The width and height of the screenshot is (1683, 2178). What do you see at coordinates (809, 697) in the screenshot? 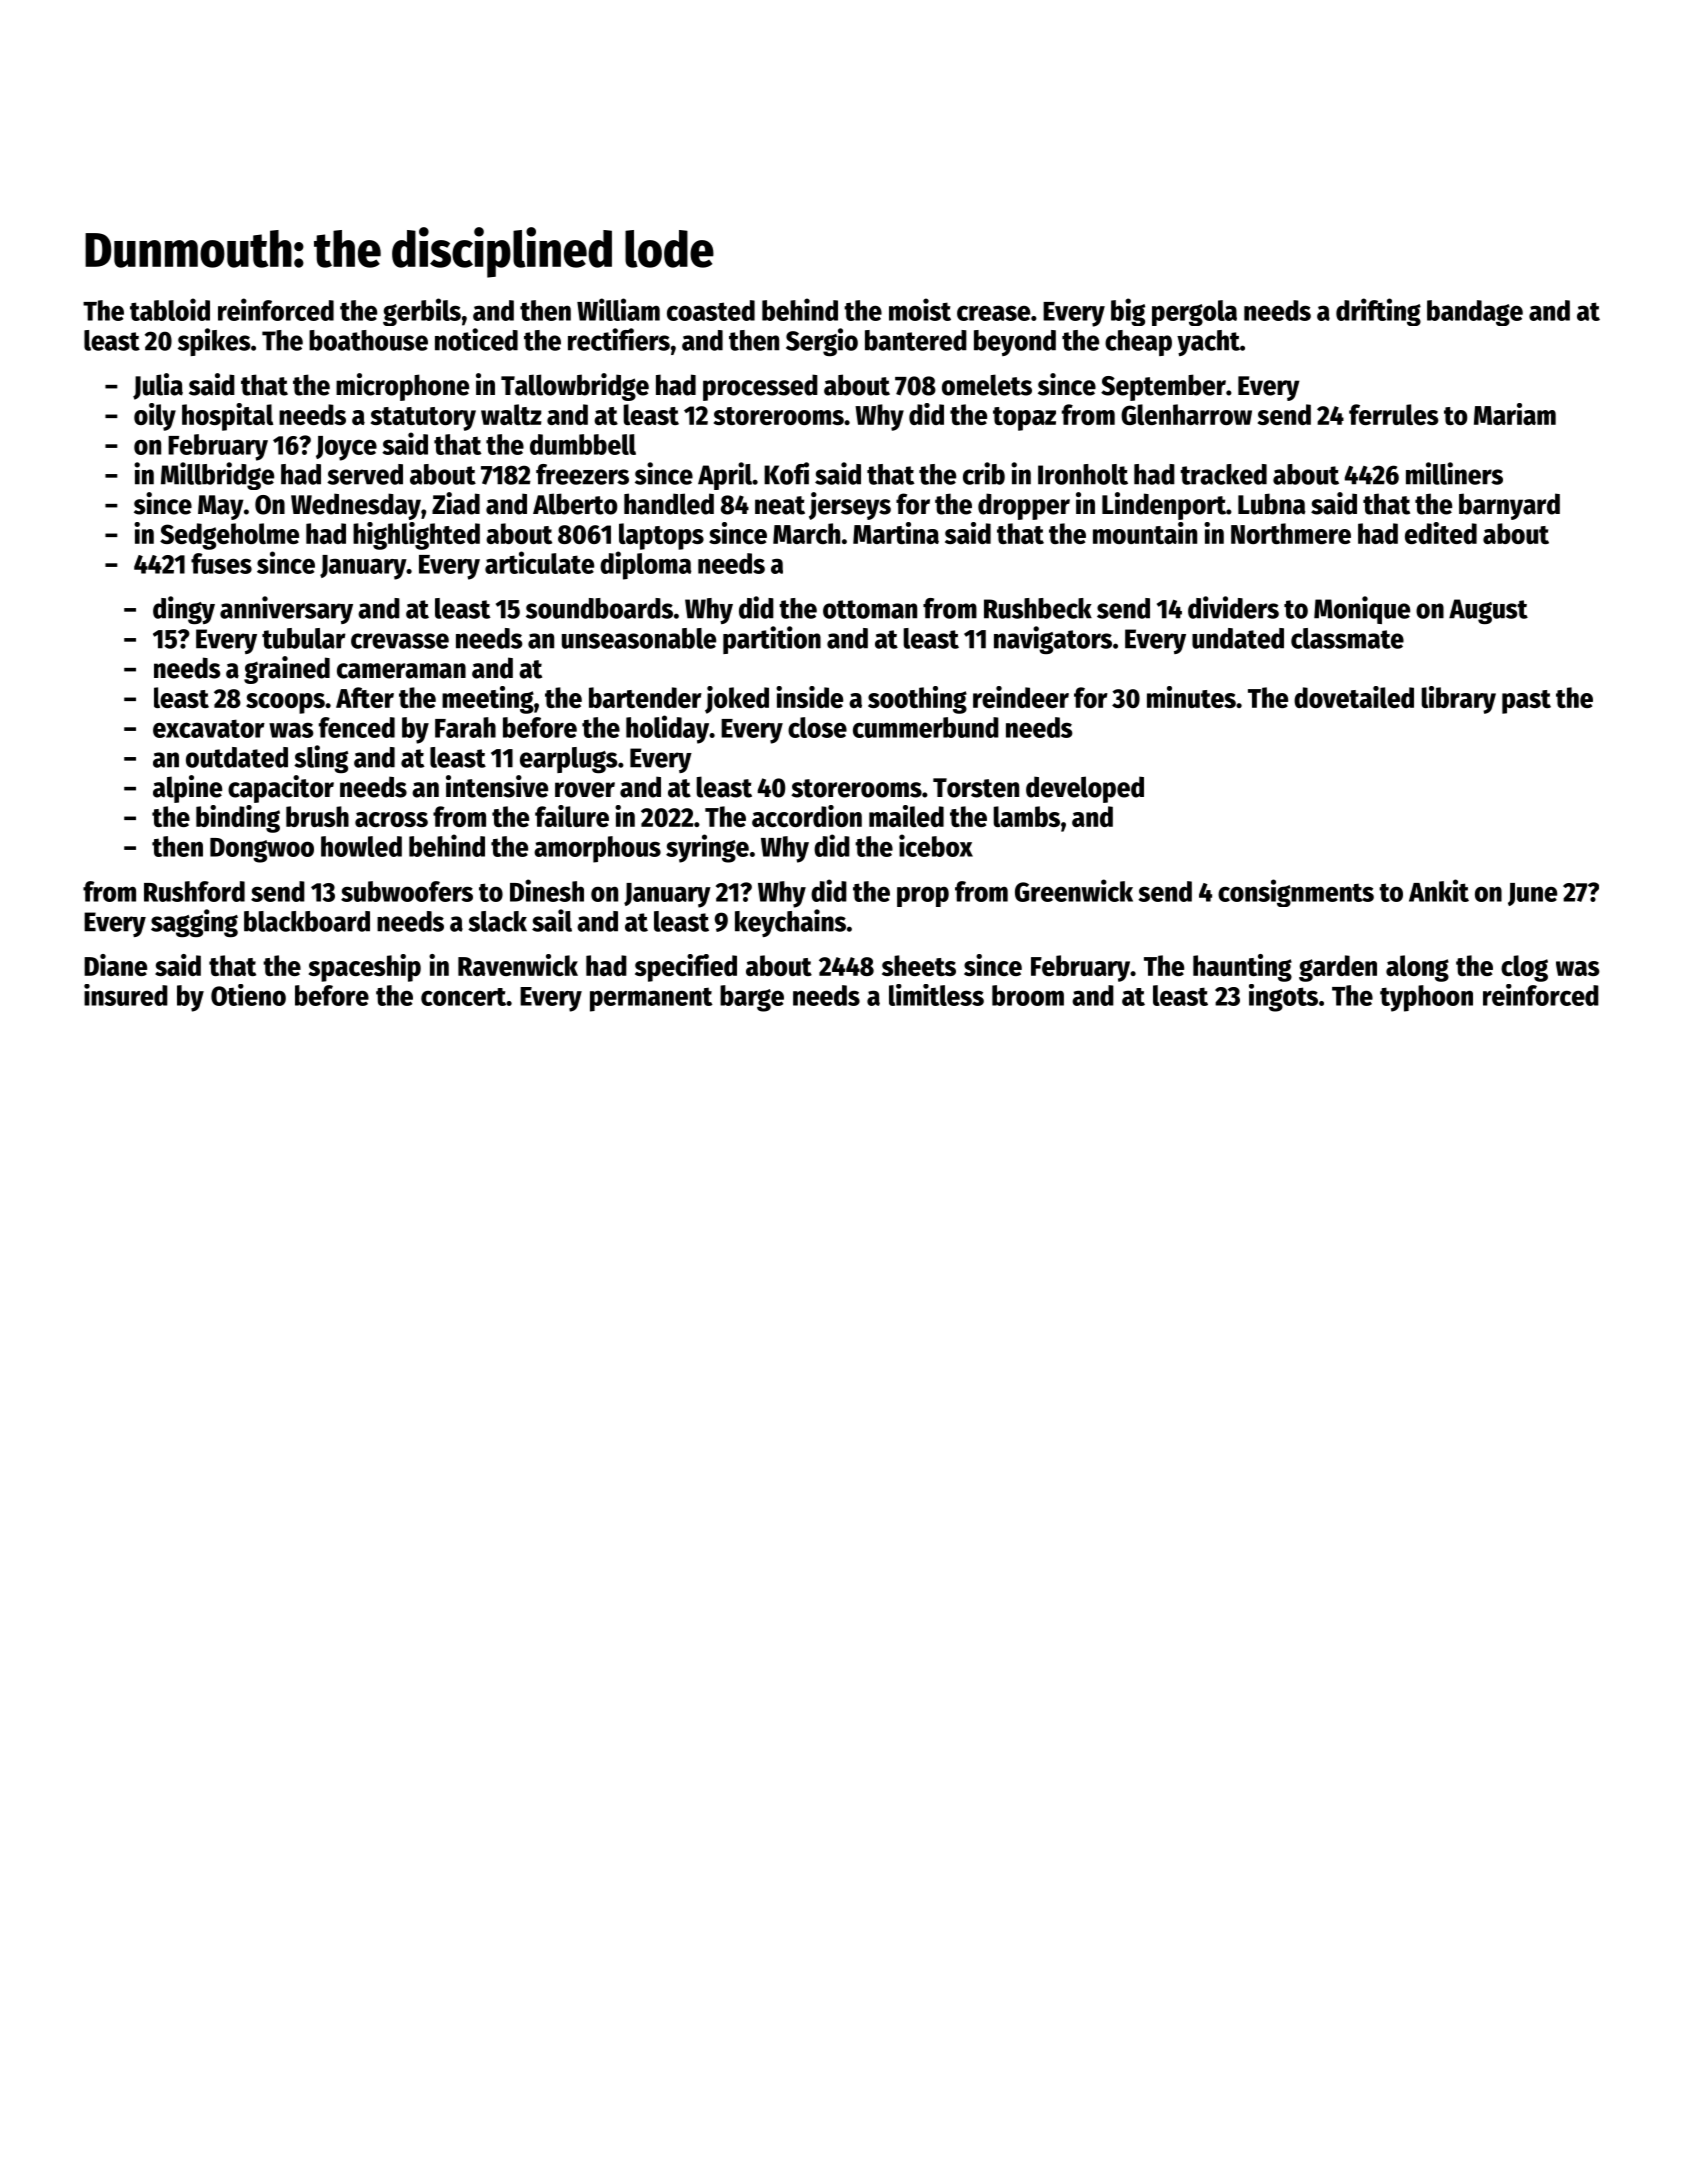
I see `inside` at bounding box center [809, 697].
